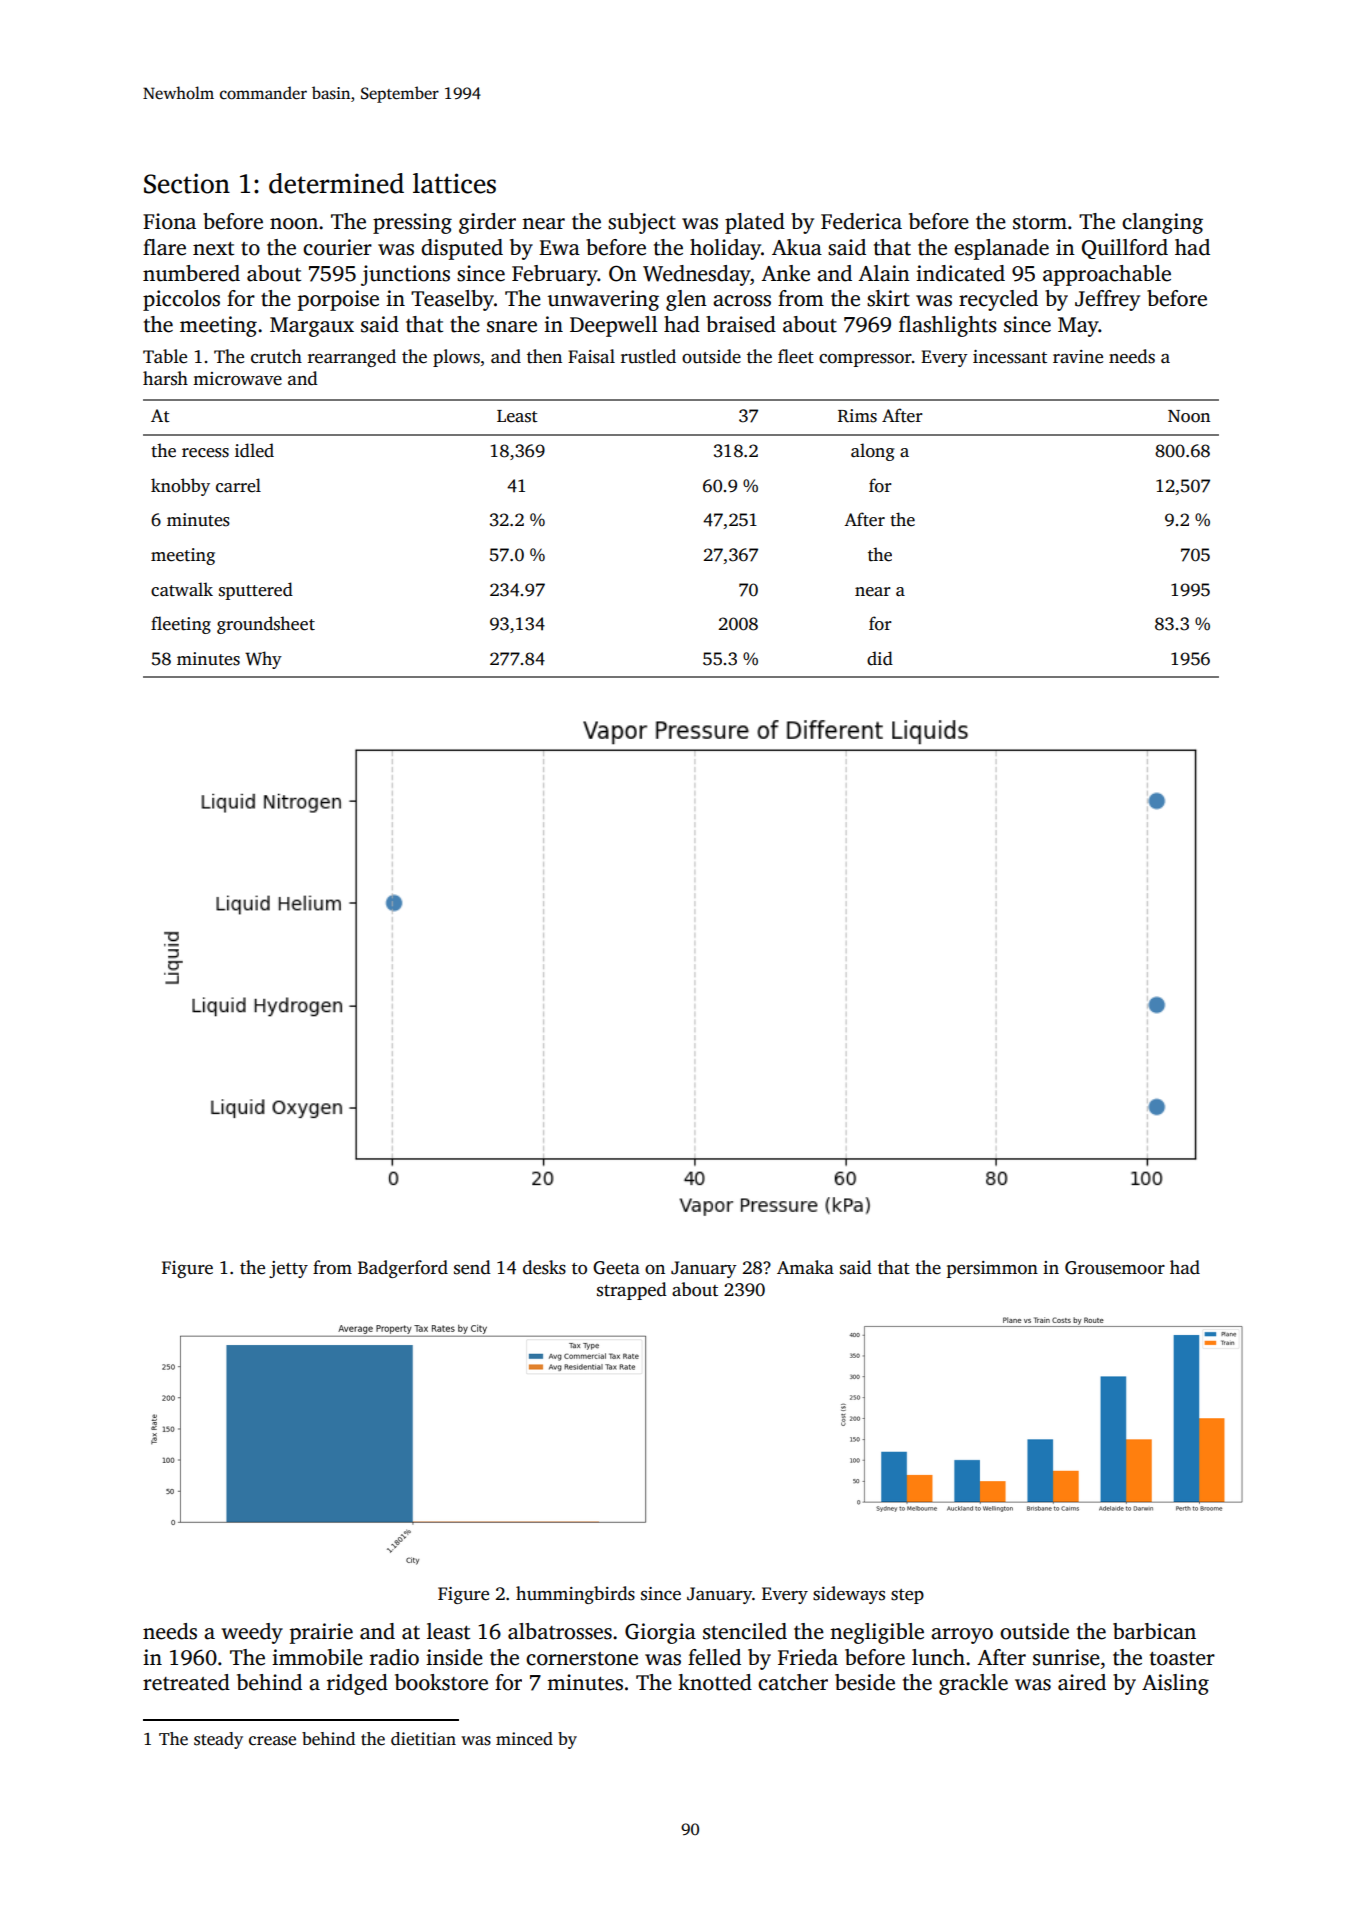  Describe the element at coordinates (454, 183) in the screenshot. I see `lattices` at that location.
